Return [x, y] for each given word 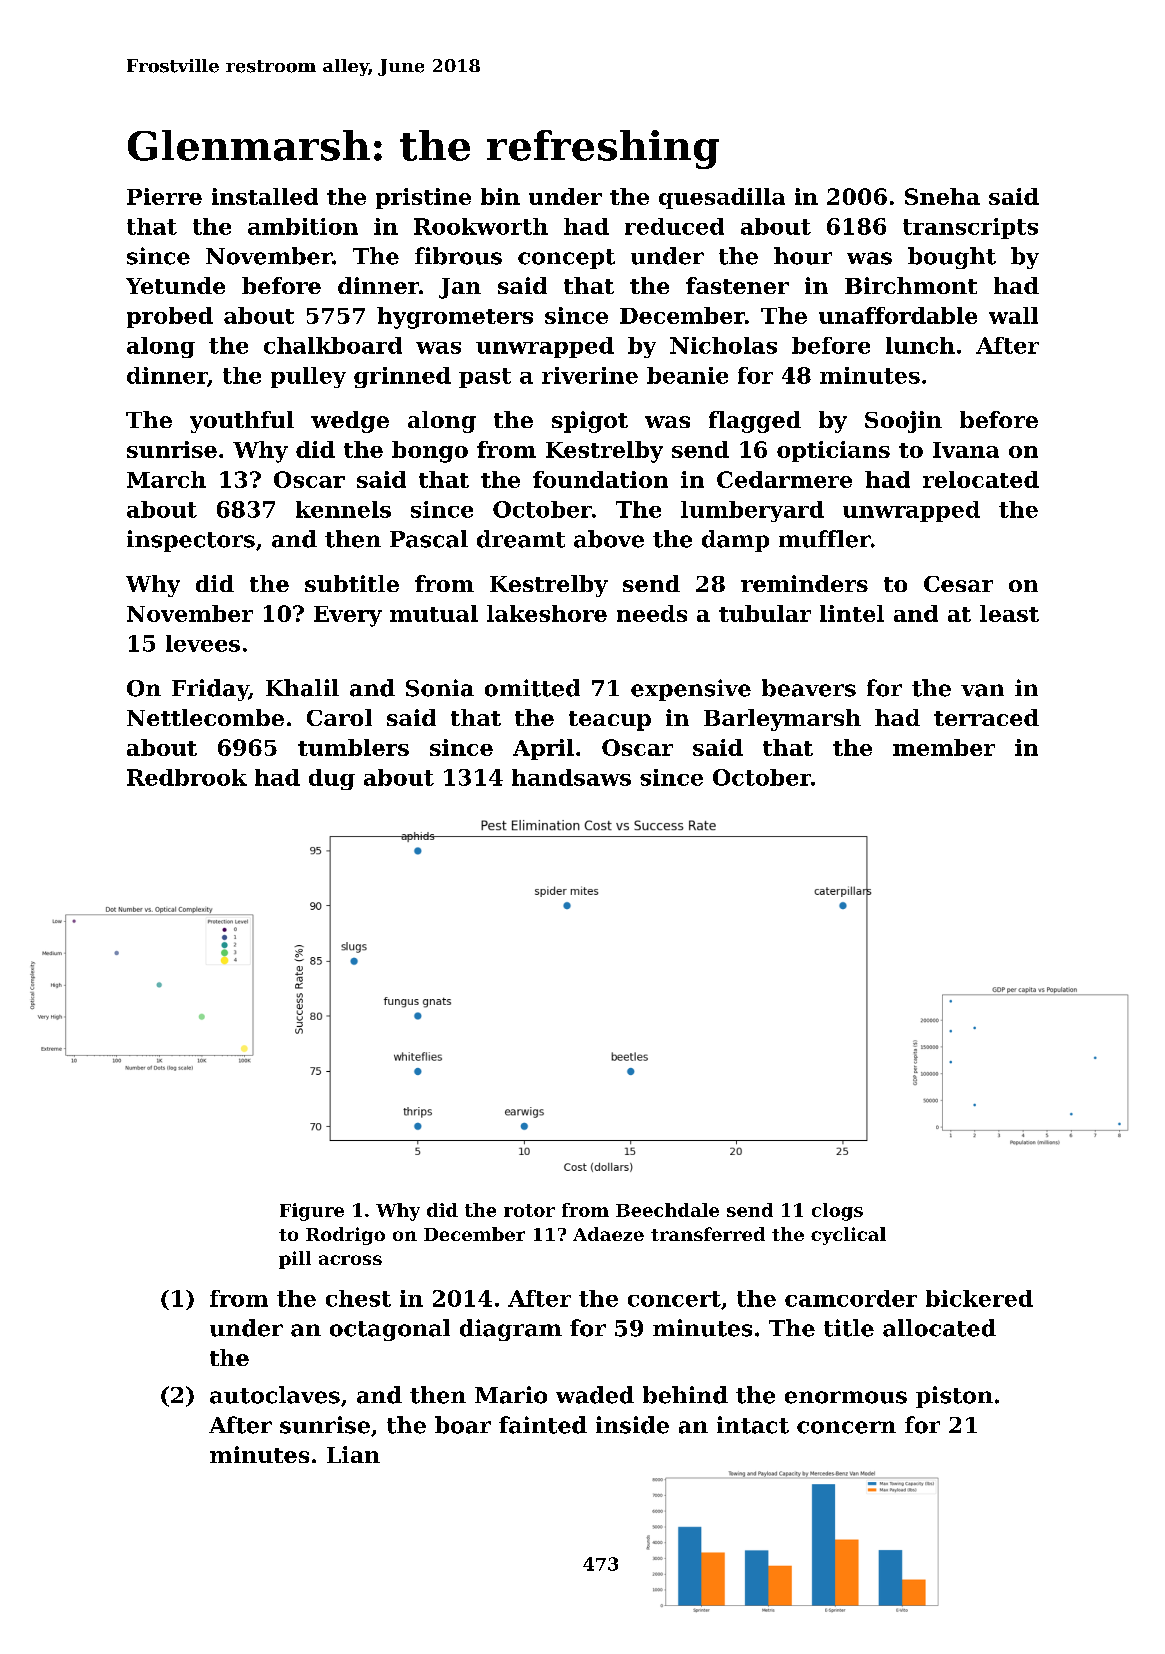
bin [500, 196]
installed [265, 196]
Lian [353, 1454]
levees [203, 643]
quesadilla [722, 198]
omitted [532, 688]
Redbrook [187, 777]
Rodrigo [345, 1236]
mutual [434, 613]
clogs [837, 1212]
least [1009, 613]
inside [632, 1425]
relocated [981, 479]
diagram [511, 1330]
